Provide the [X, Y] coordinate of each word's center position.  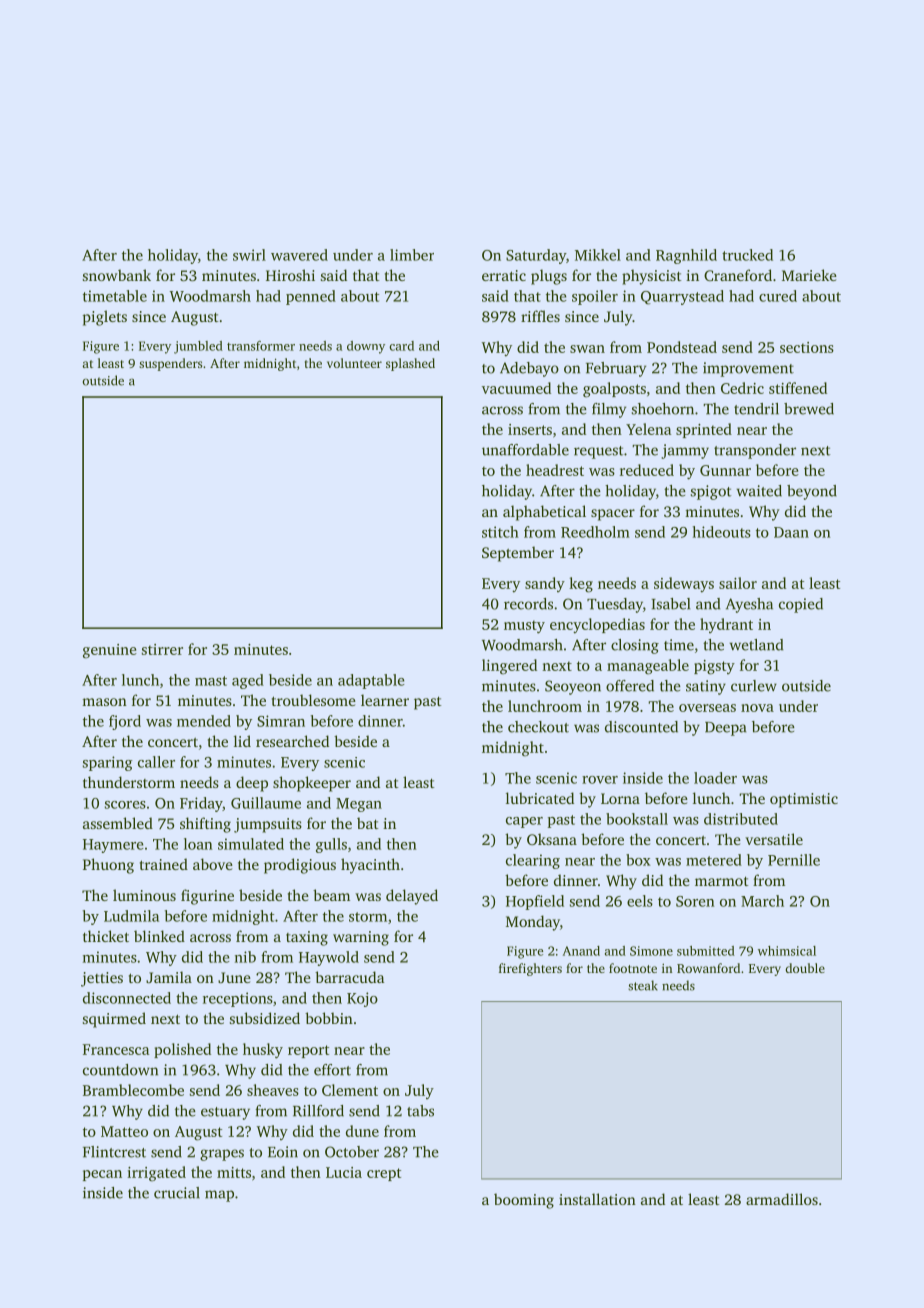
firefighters [530, 969]
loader [715, 778]
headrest [555, 470]
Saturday [536, 256]
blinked [159, 936]
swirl [249, 255]
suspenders [170, 364]
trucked [747, 255]
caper [524, 822]
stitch [500, 532]
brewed [809, 409]
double [805, 968]
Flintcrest [114, 1152]
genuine [110, 651]
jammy [685, 451]
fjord [125, 722]
